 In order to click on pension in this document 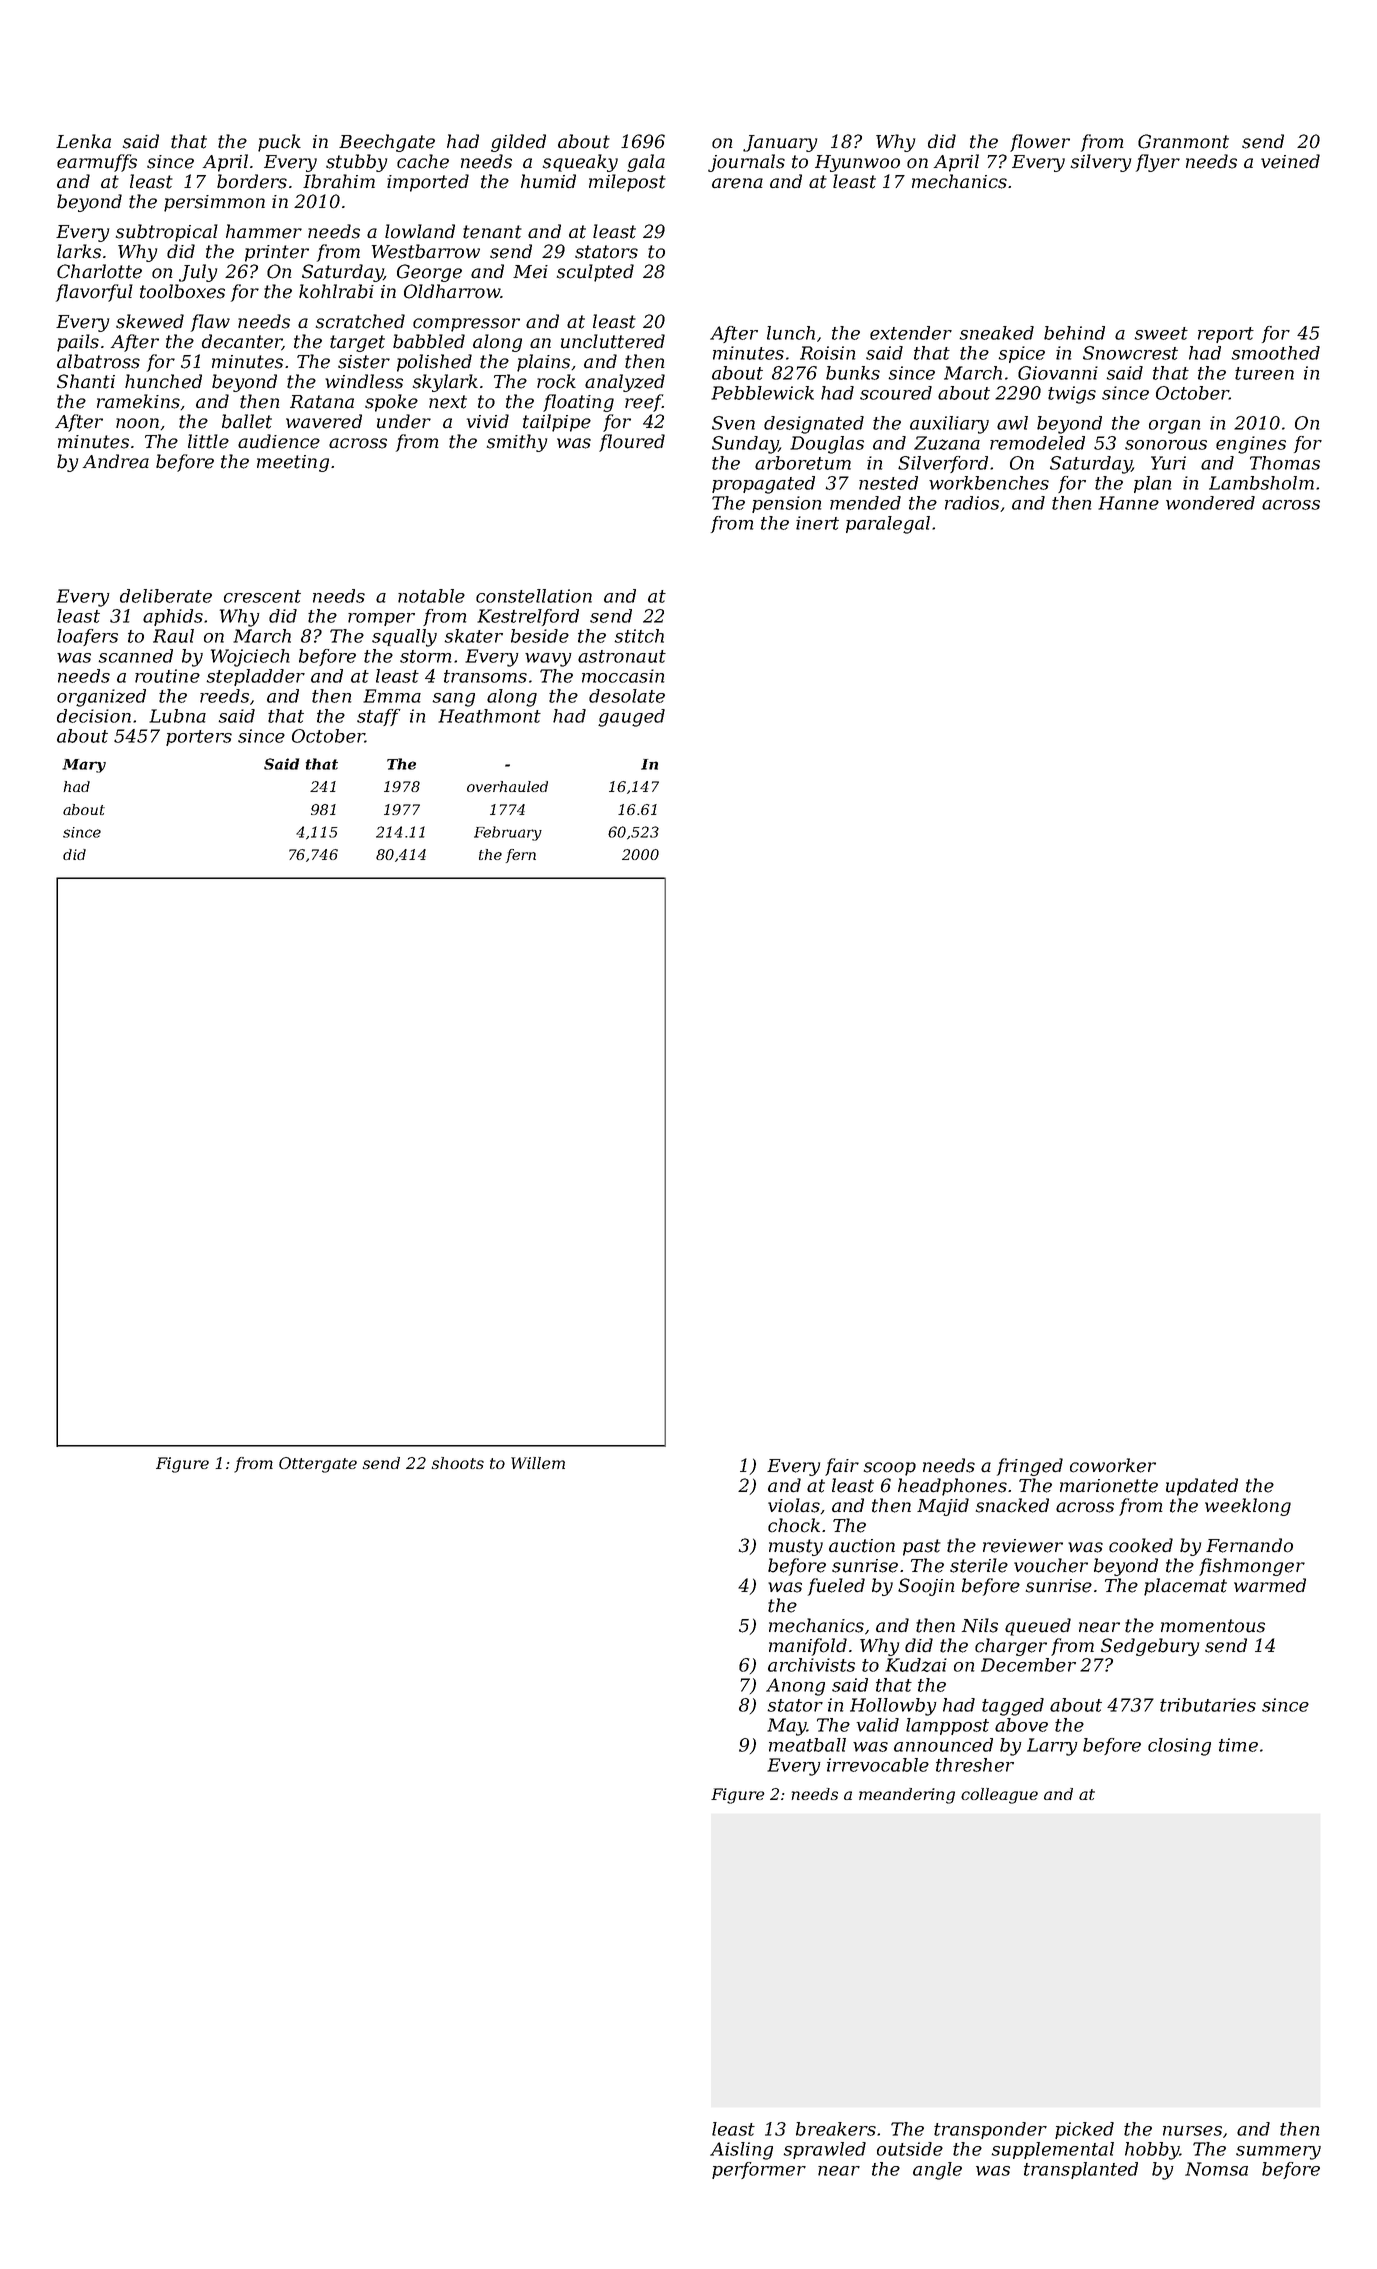, I will do `click(786, 504)`.
